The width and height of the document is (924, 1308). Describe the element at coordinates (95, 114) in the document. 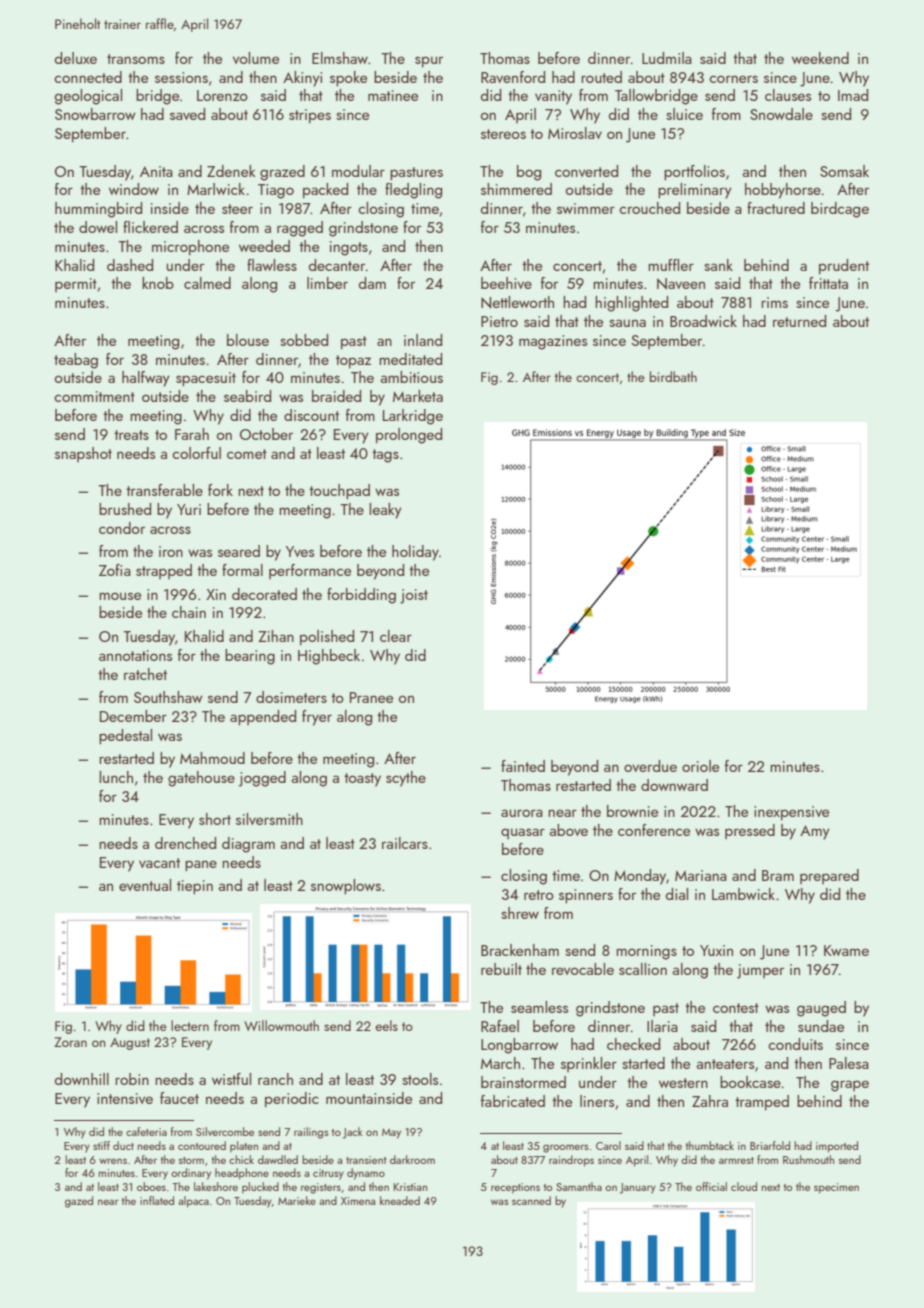

I see `Snowbarrow` at that location.
